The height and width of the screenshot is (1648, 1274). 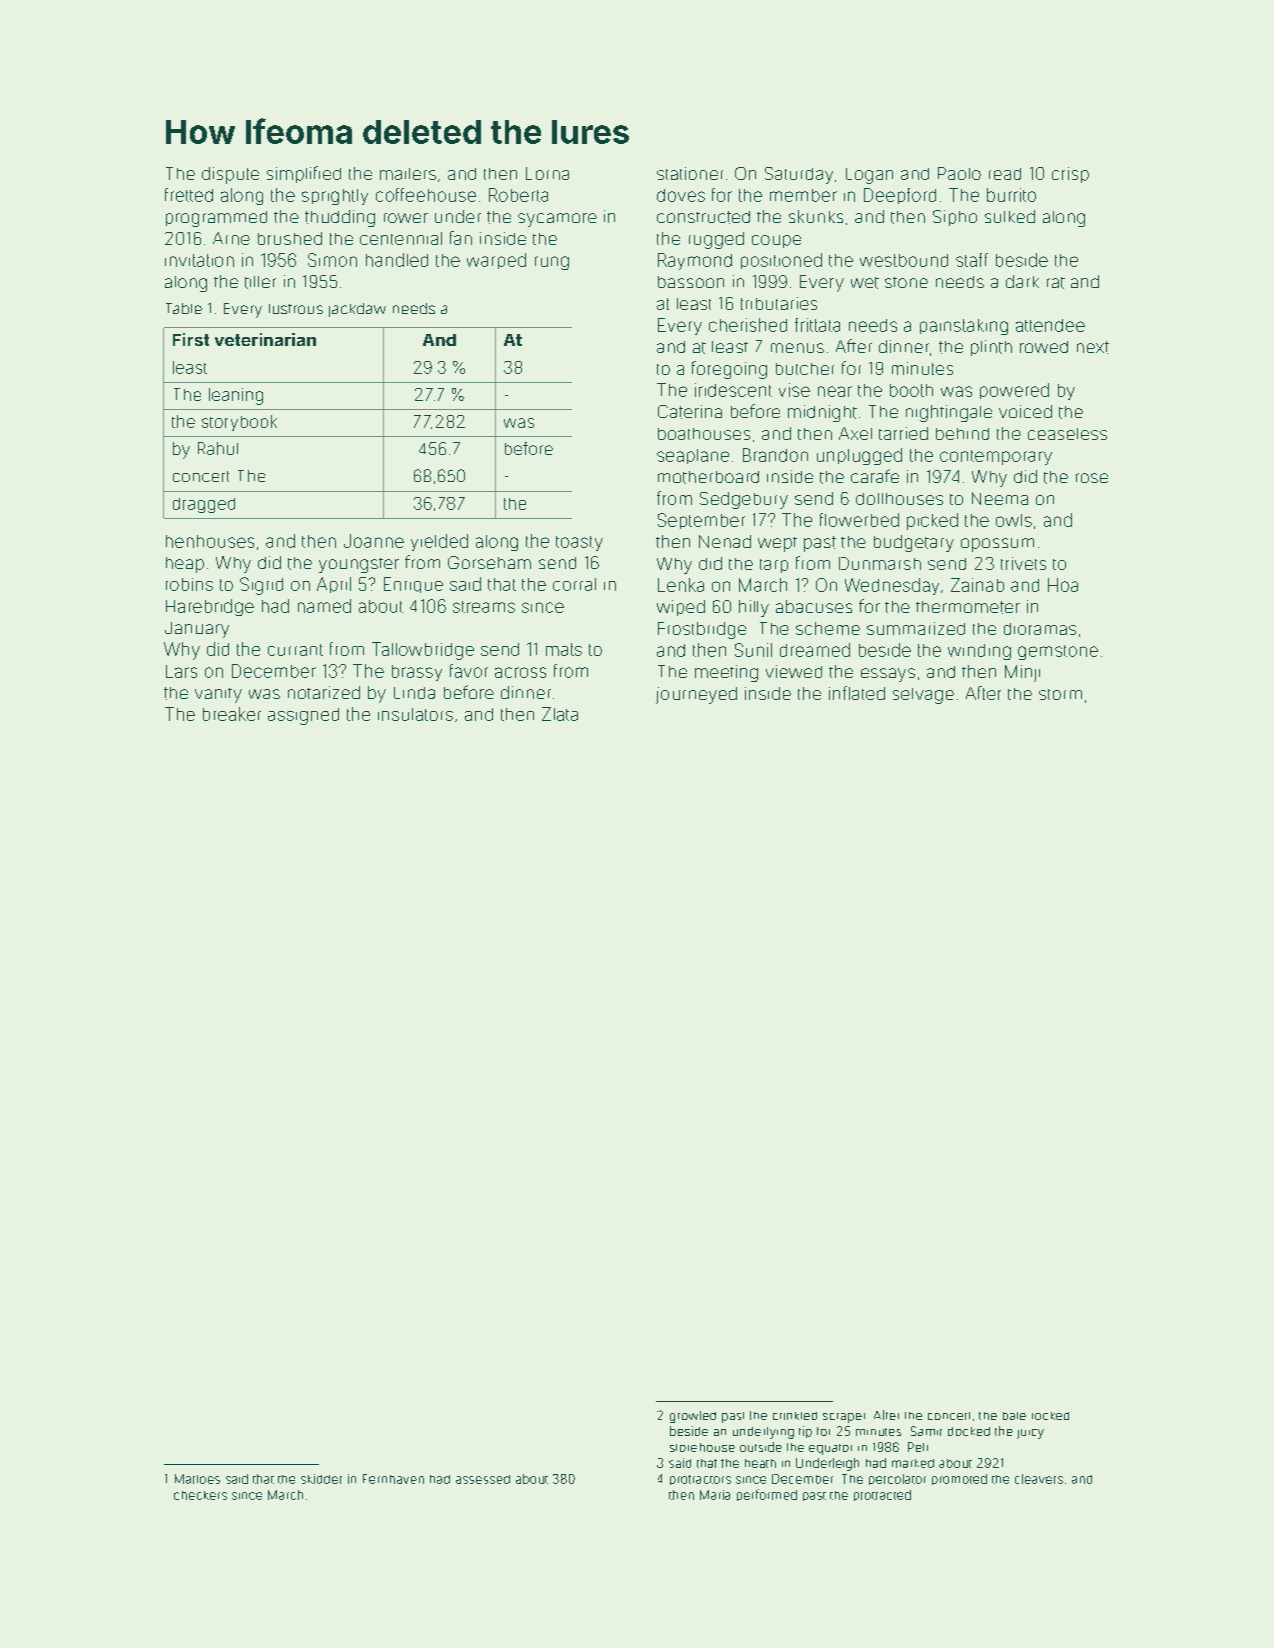 I want to click on storm, so click(x=1060, y=694).
